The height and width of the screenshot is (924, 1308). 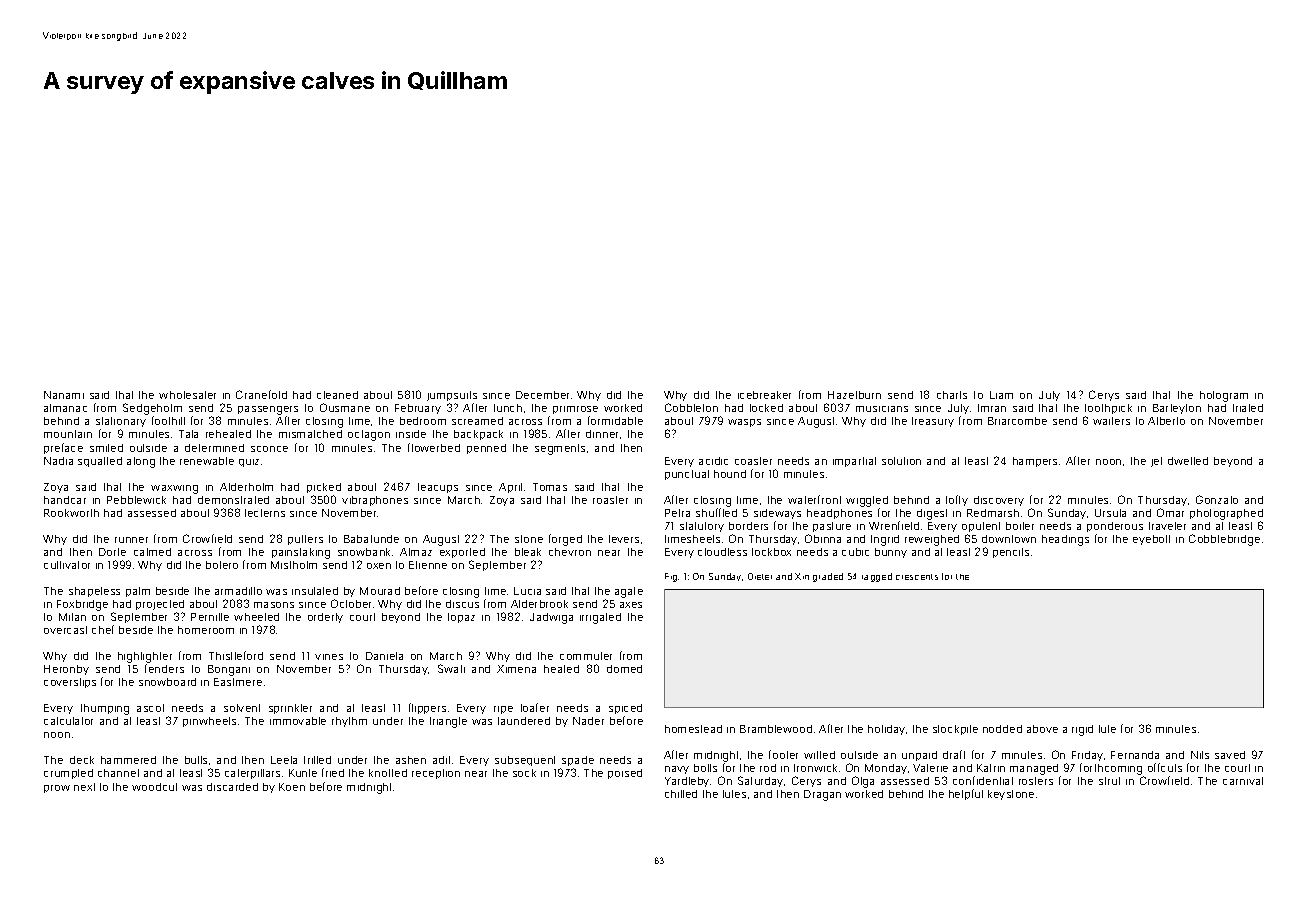 What do you see at coordinates (631, 605) in the screenshot?
I see `axes` at bounding box center [631, 605].
